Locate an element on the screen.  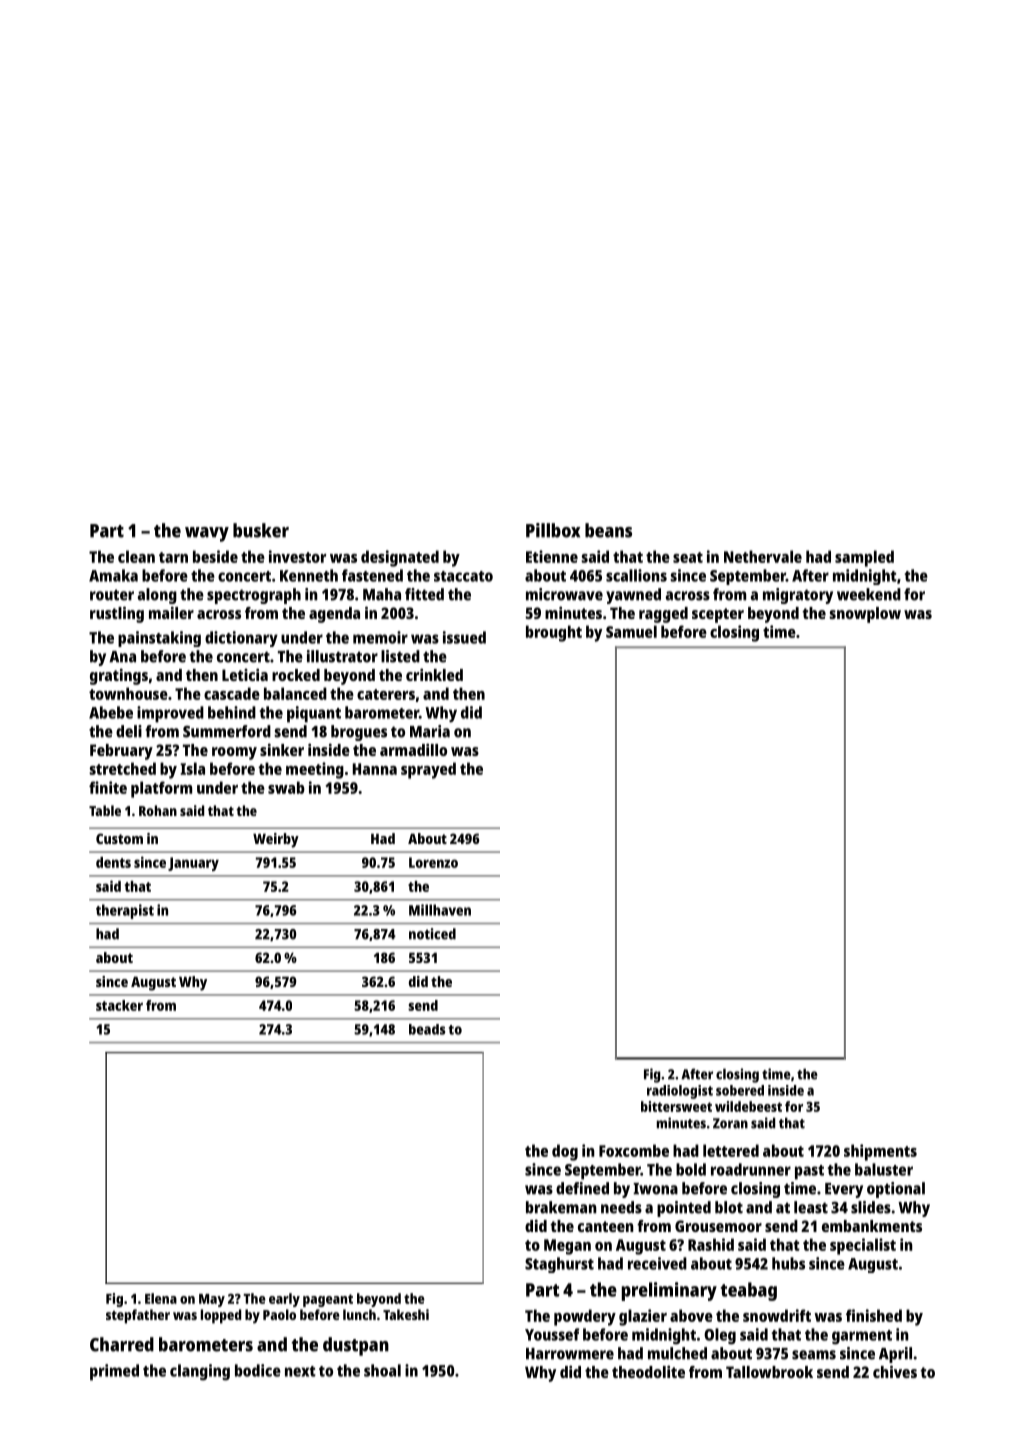
early is located at coordinates (284, 1300).
